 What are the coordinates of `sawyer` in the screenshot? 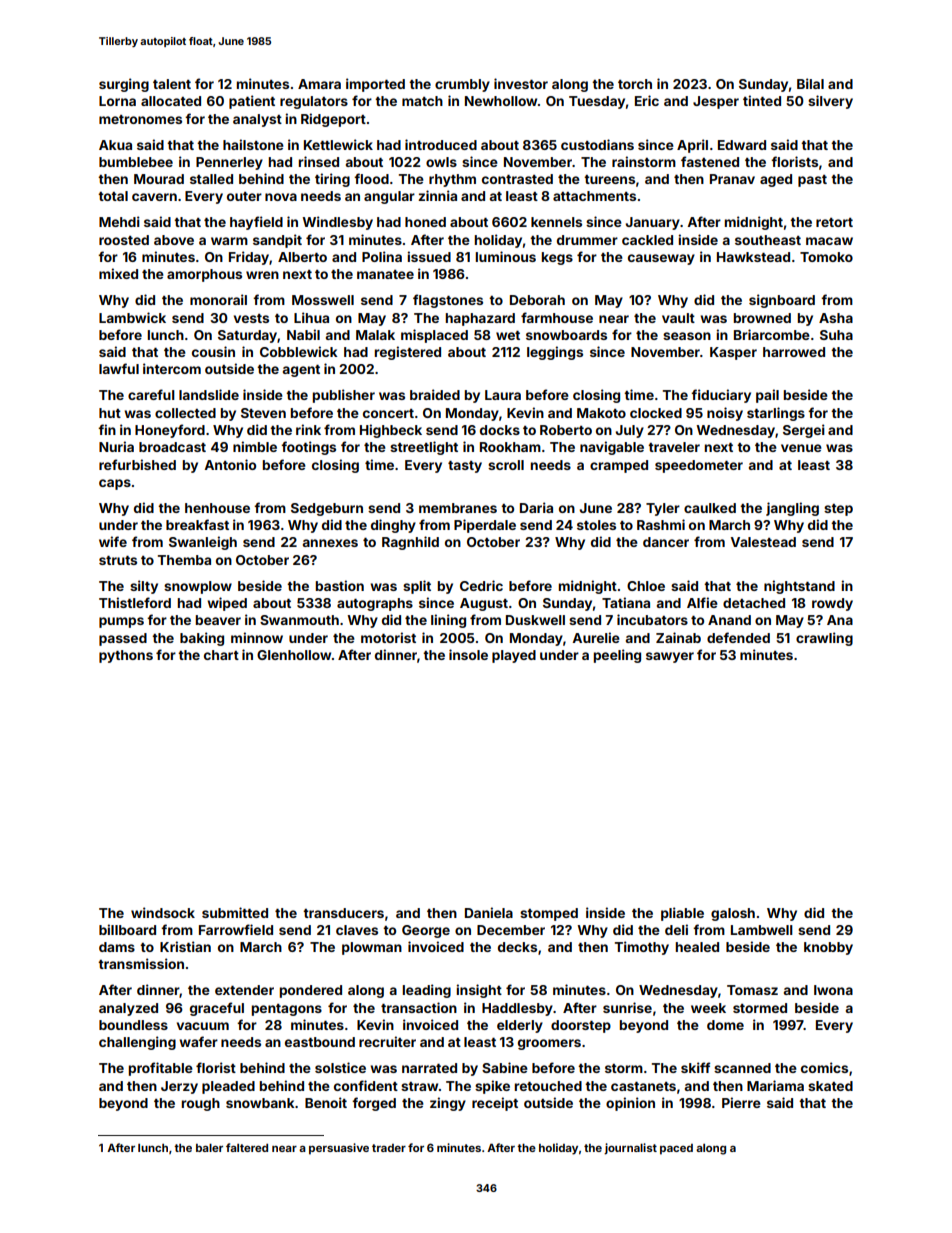 It's located at (670, 657).
